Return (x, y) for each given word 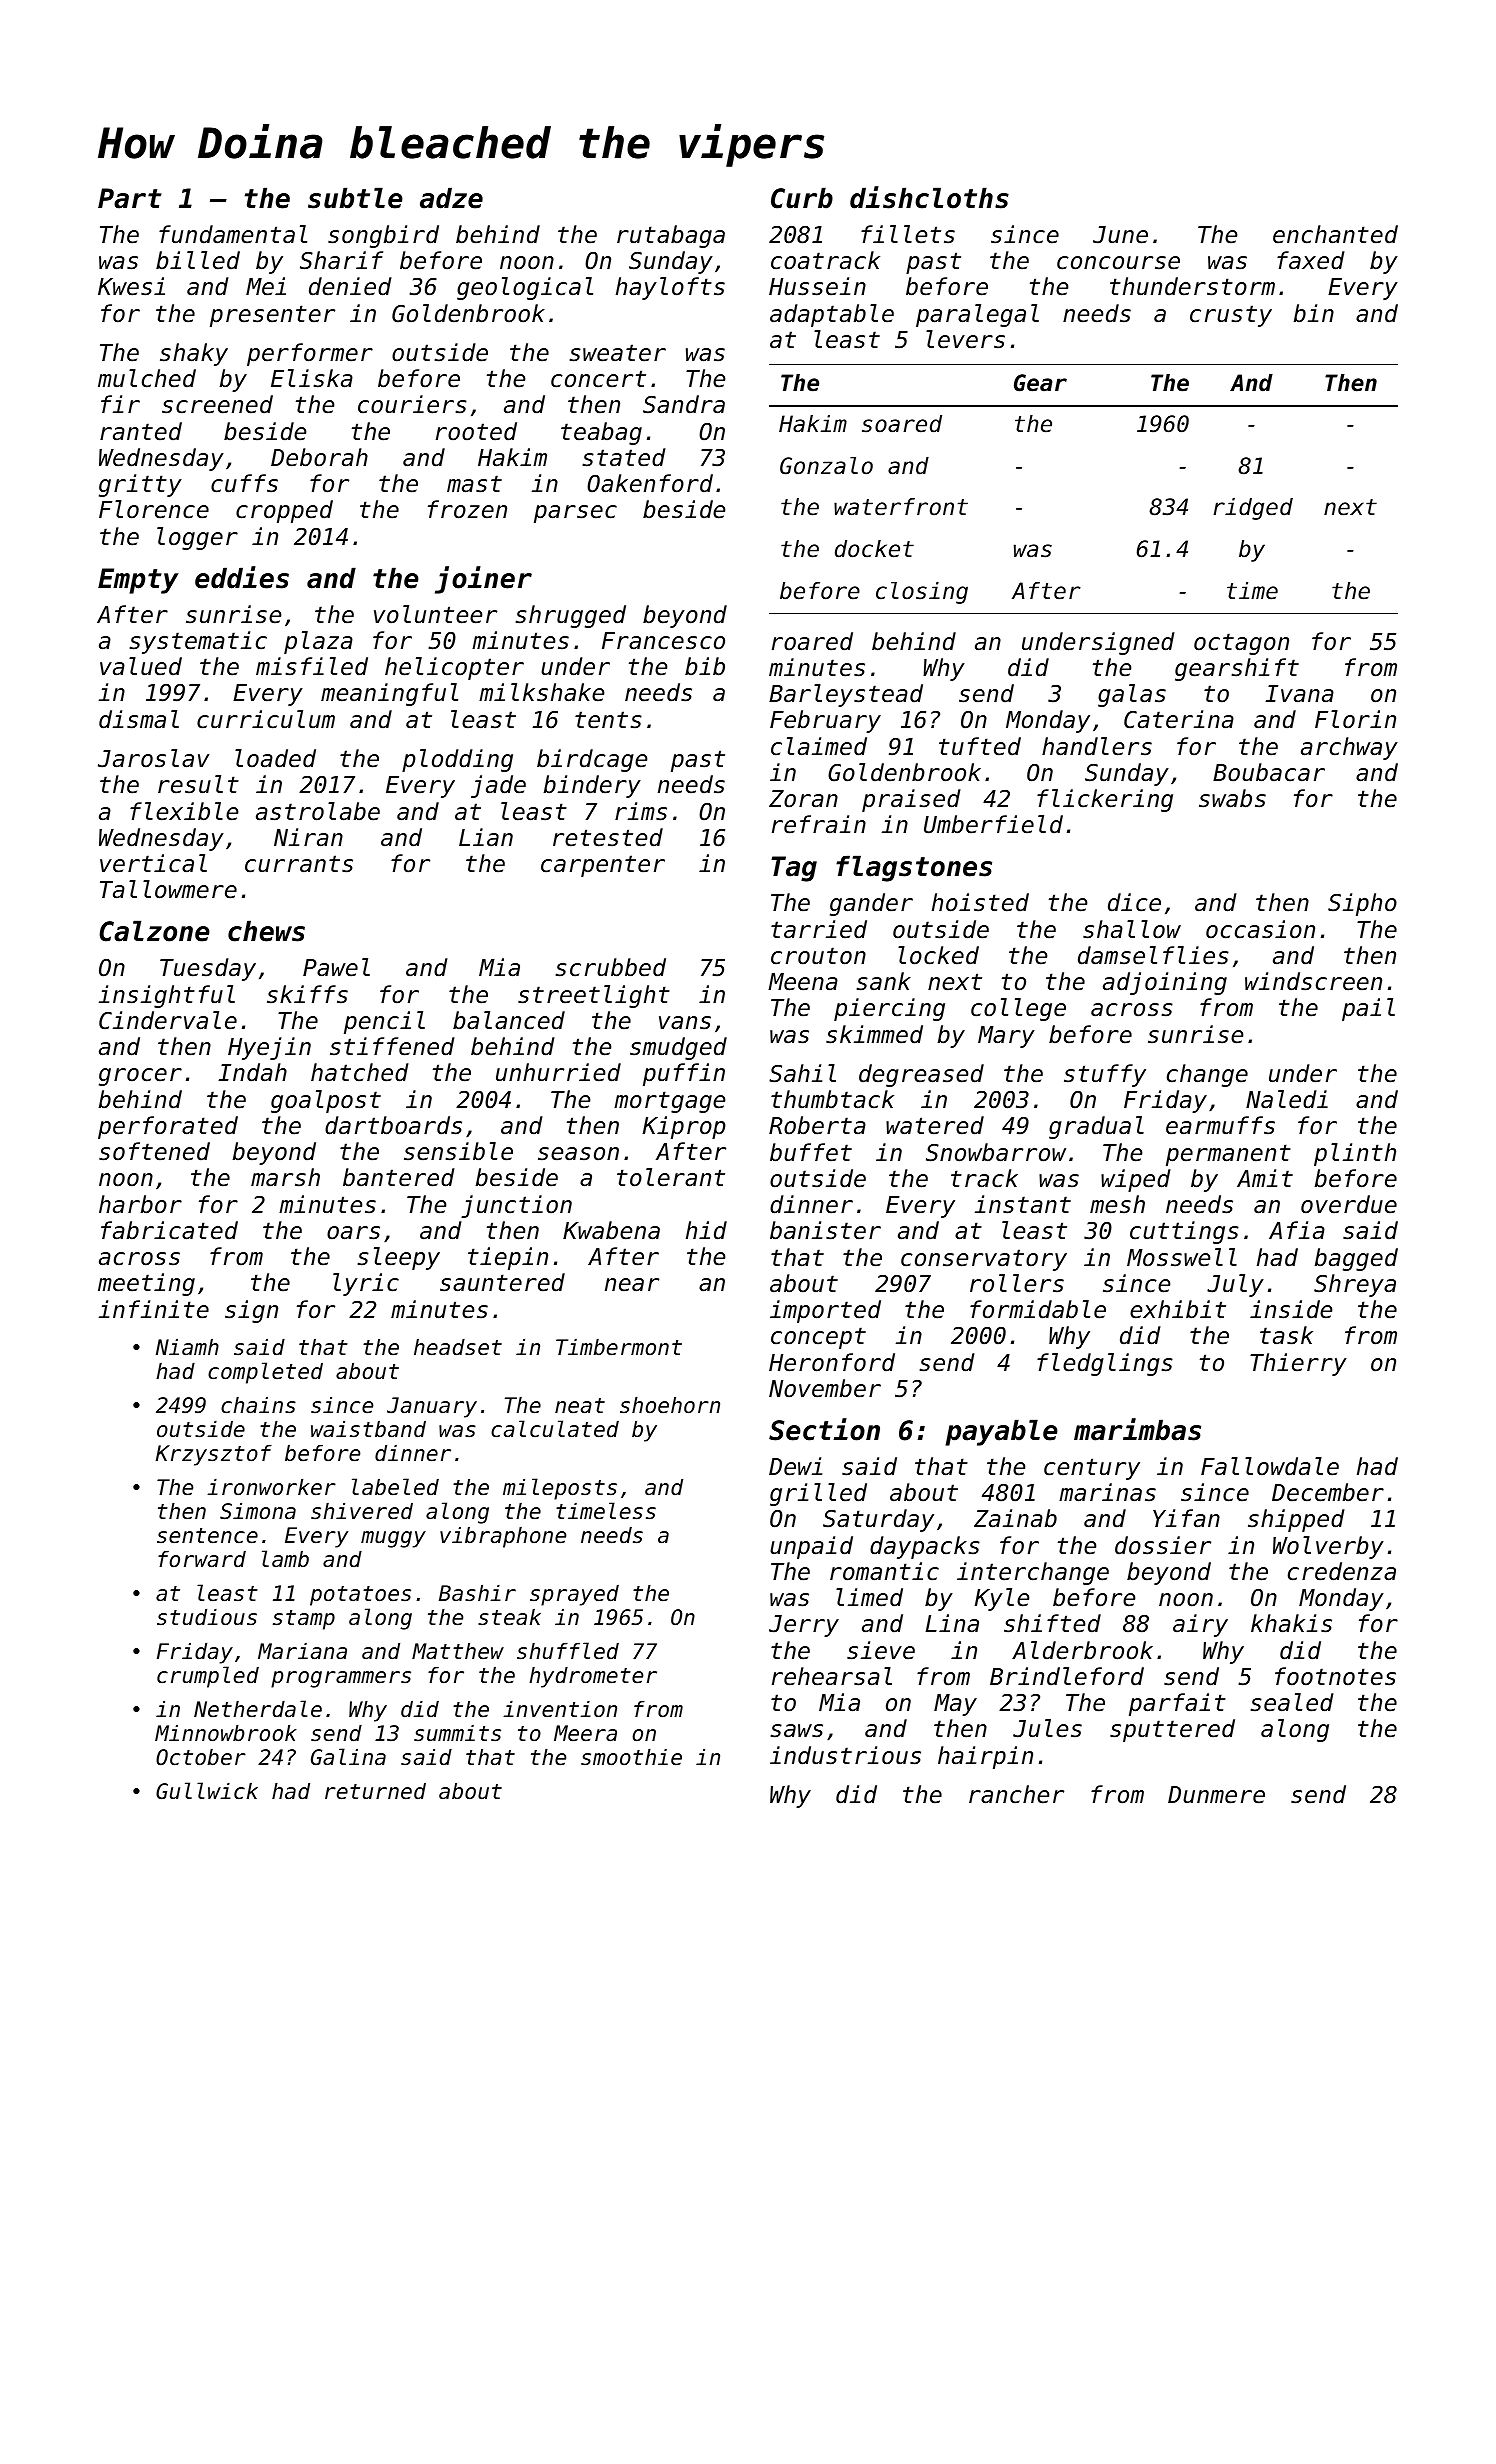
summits (457, 1733)
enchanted (1335, 234)
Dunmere (1216, 1795)
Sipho (1362, 904)
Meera (585, 1733)
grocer (140, 1077)
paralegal (977, 315)
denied (350, 286)
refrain (819, 824)
